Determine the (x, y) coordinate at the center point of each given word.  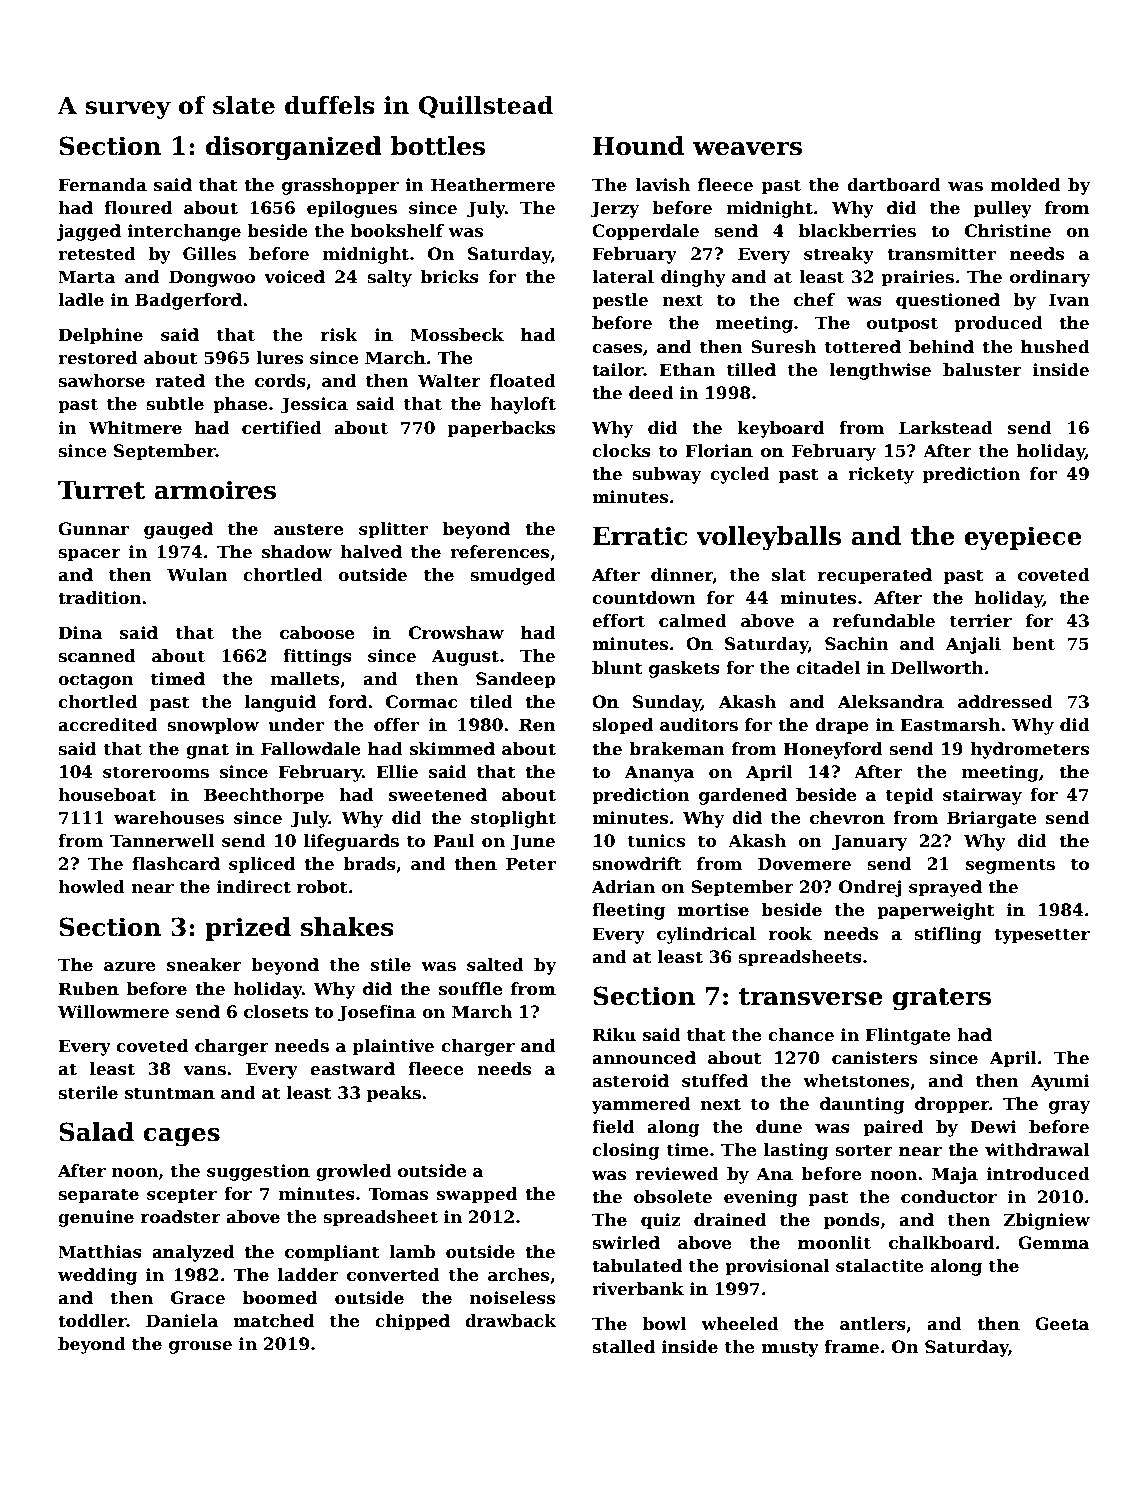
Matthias (100, 1252)
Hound (638, 146)
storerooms (156, 772)
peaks (394, 1094)
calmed (693, 621)
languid (280, 703)
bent (1033, 644)
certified (282, 428)
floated (523, 381)
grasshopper (340, 186)
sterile (88, 1093)
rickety (881, 475)
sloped (622, 726)
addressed (1005, 702)
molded (1025, 185)
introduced (1038, 1174)
